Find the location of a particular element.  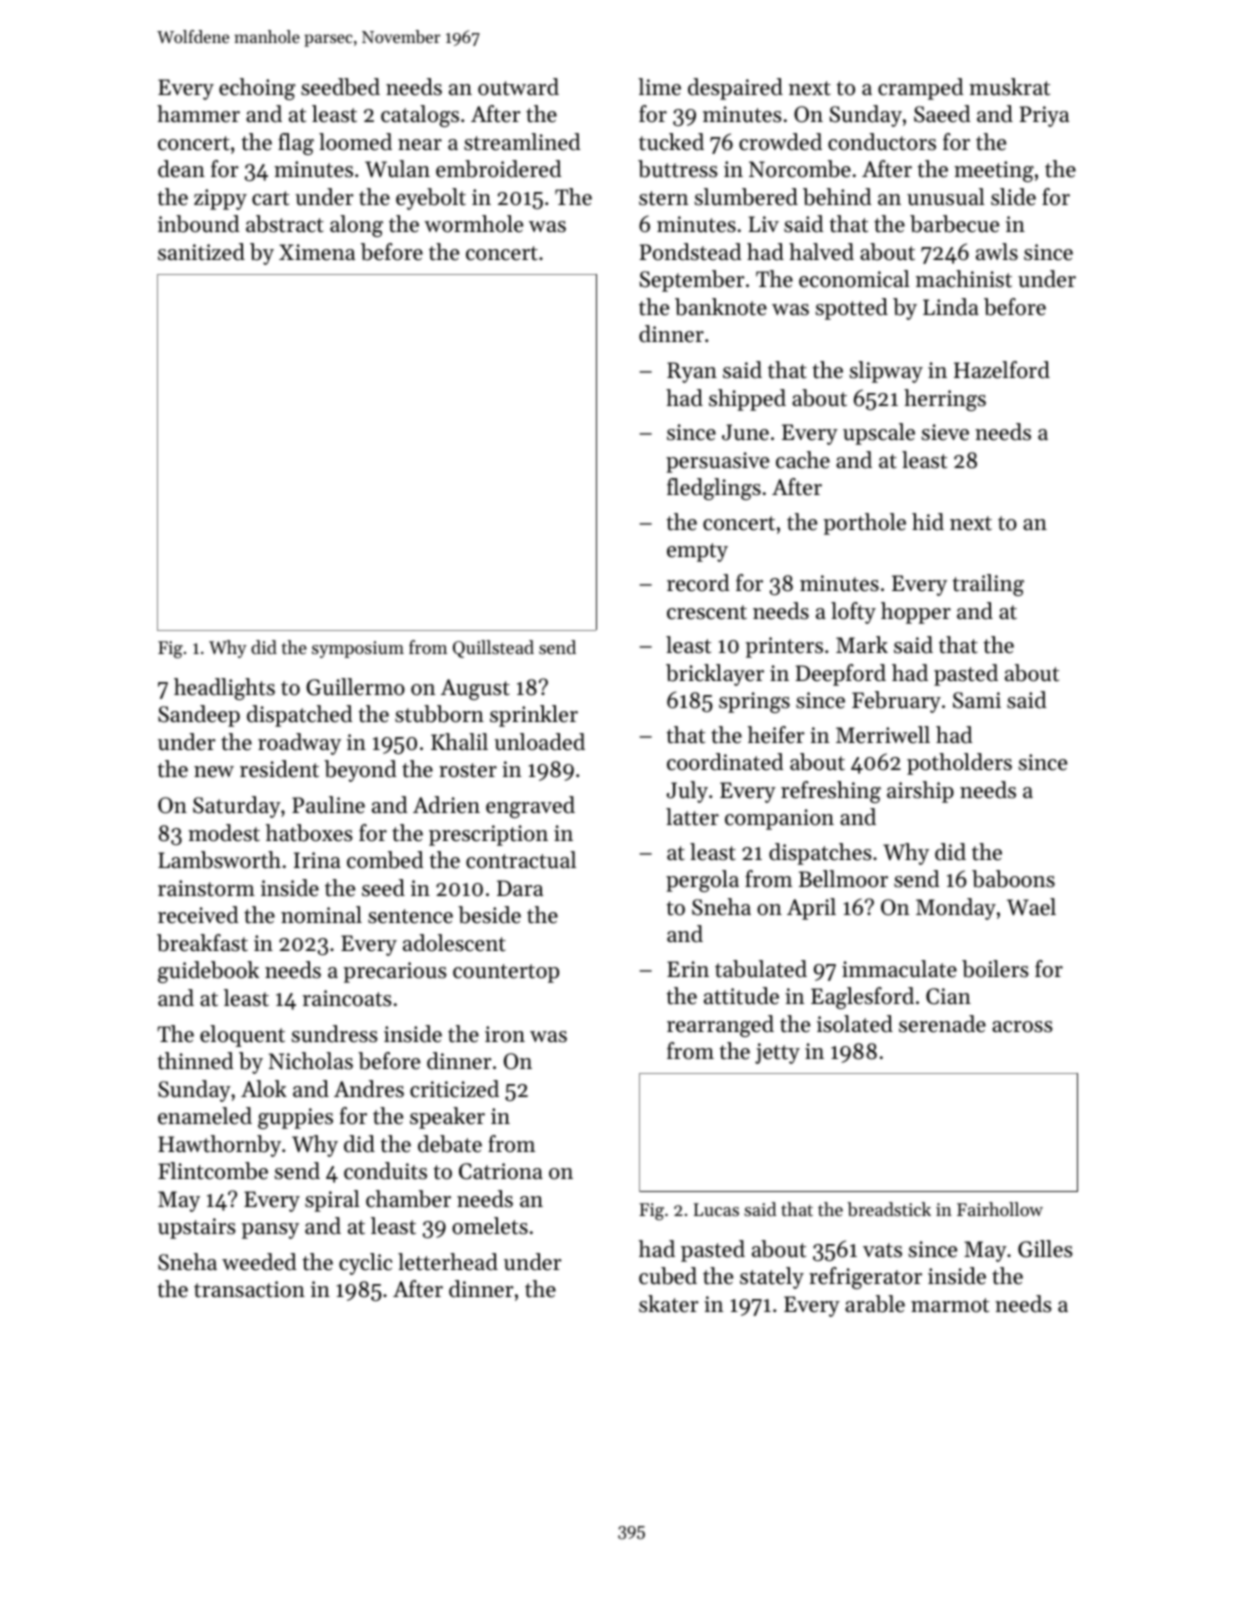

sprinkler is located at coordinates (534, 716).
